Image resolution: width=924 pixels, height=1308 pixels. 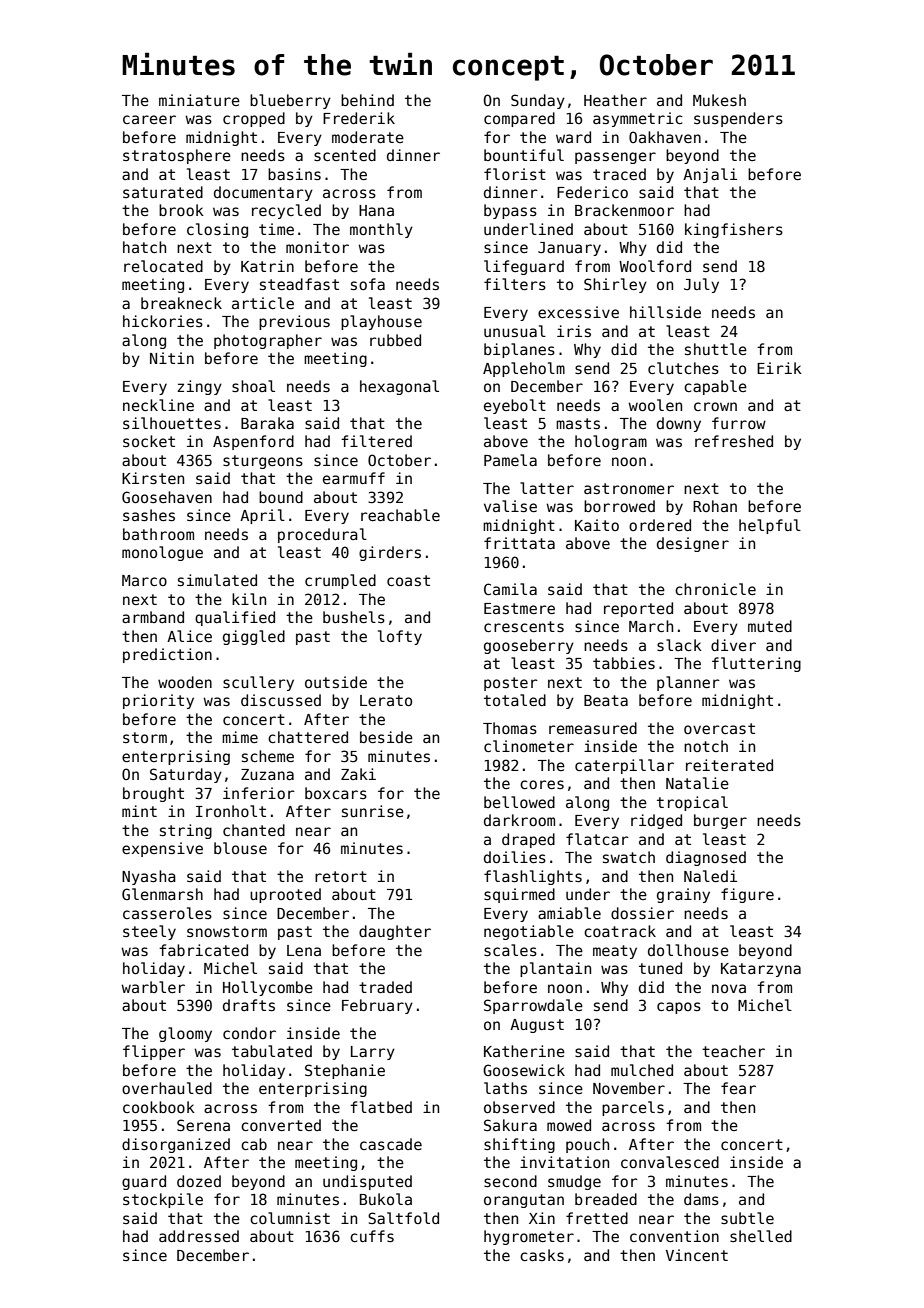 I want to click on undisputed, so click(x=367, y=1182).
